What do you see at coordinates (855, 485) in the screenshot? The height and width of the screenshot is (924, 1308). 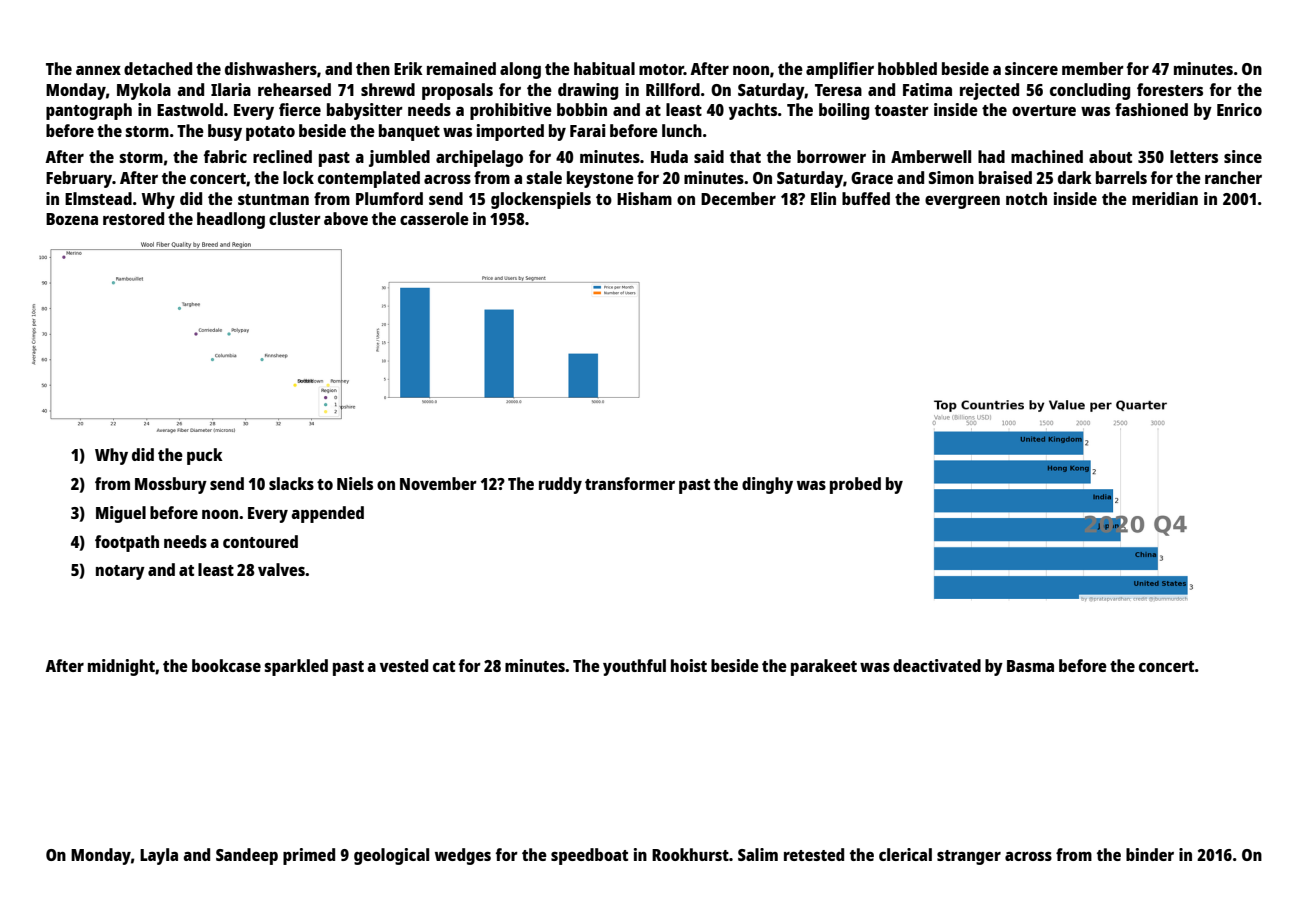 I see `probed` at bounding box center [855, 485].
